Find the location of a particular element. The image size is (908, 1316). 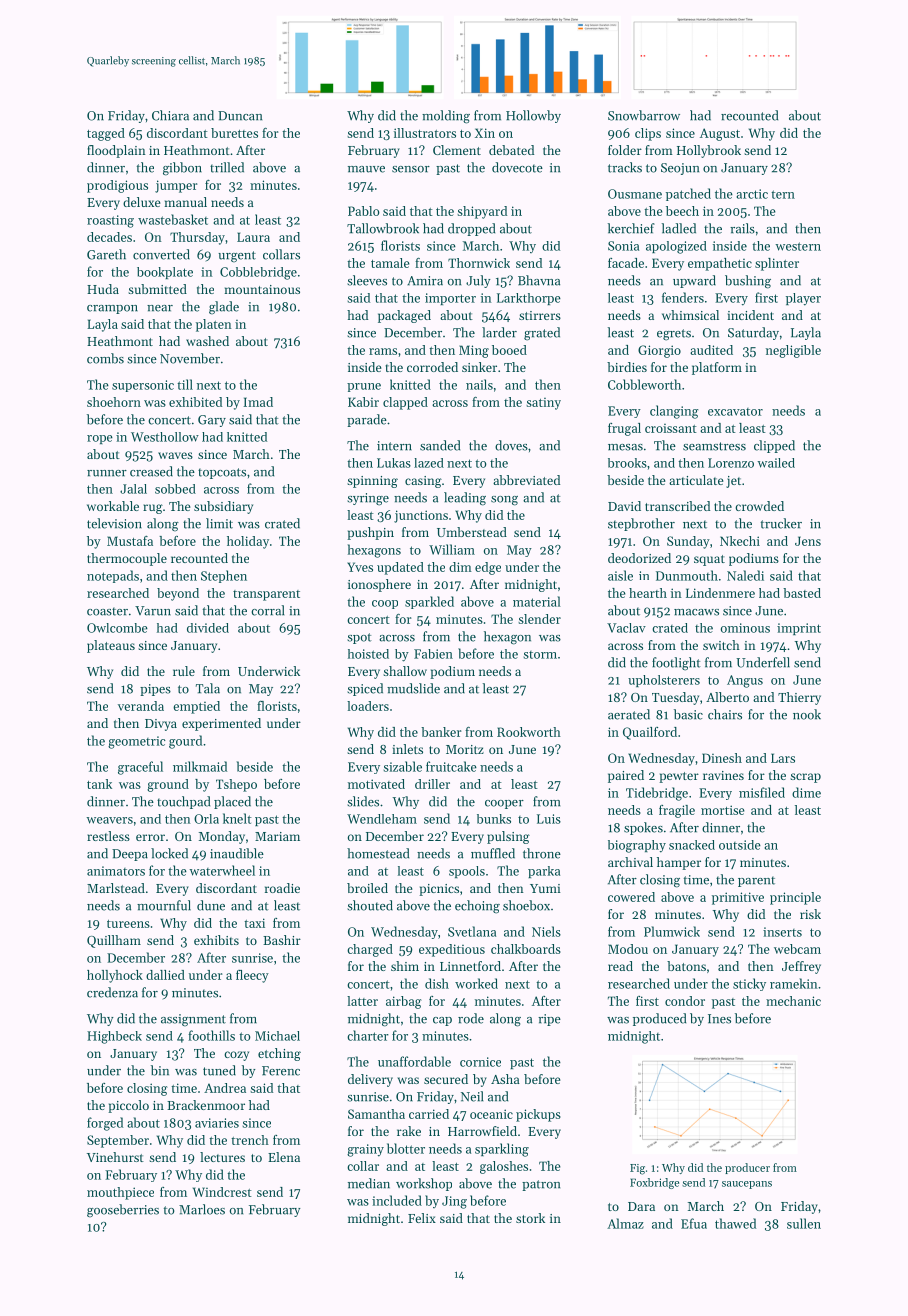

washed is located at coordinates (207, 341).
